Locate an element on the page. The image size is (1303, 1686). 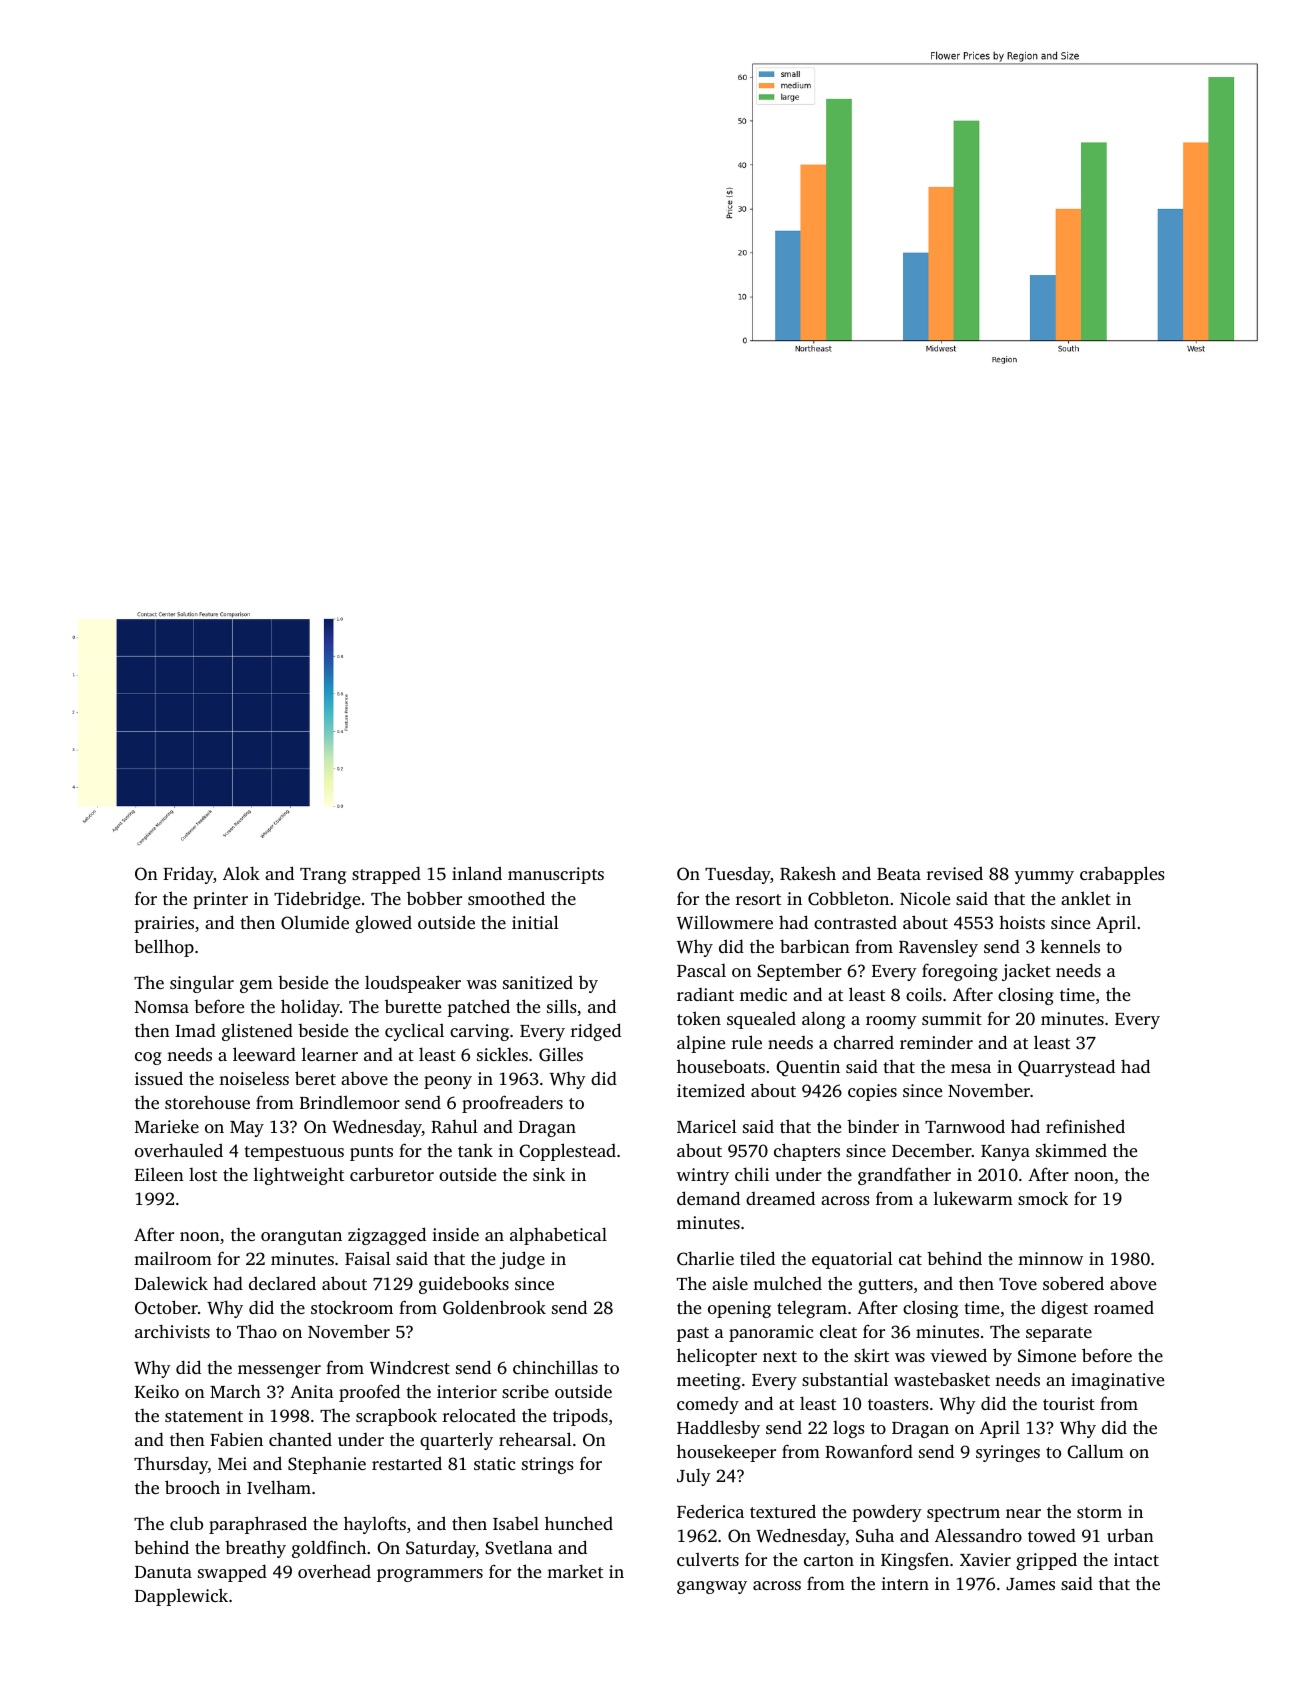
lightweight is located at coordinates (299, 1176).
